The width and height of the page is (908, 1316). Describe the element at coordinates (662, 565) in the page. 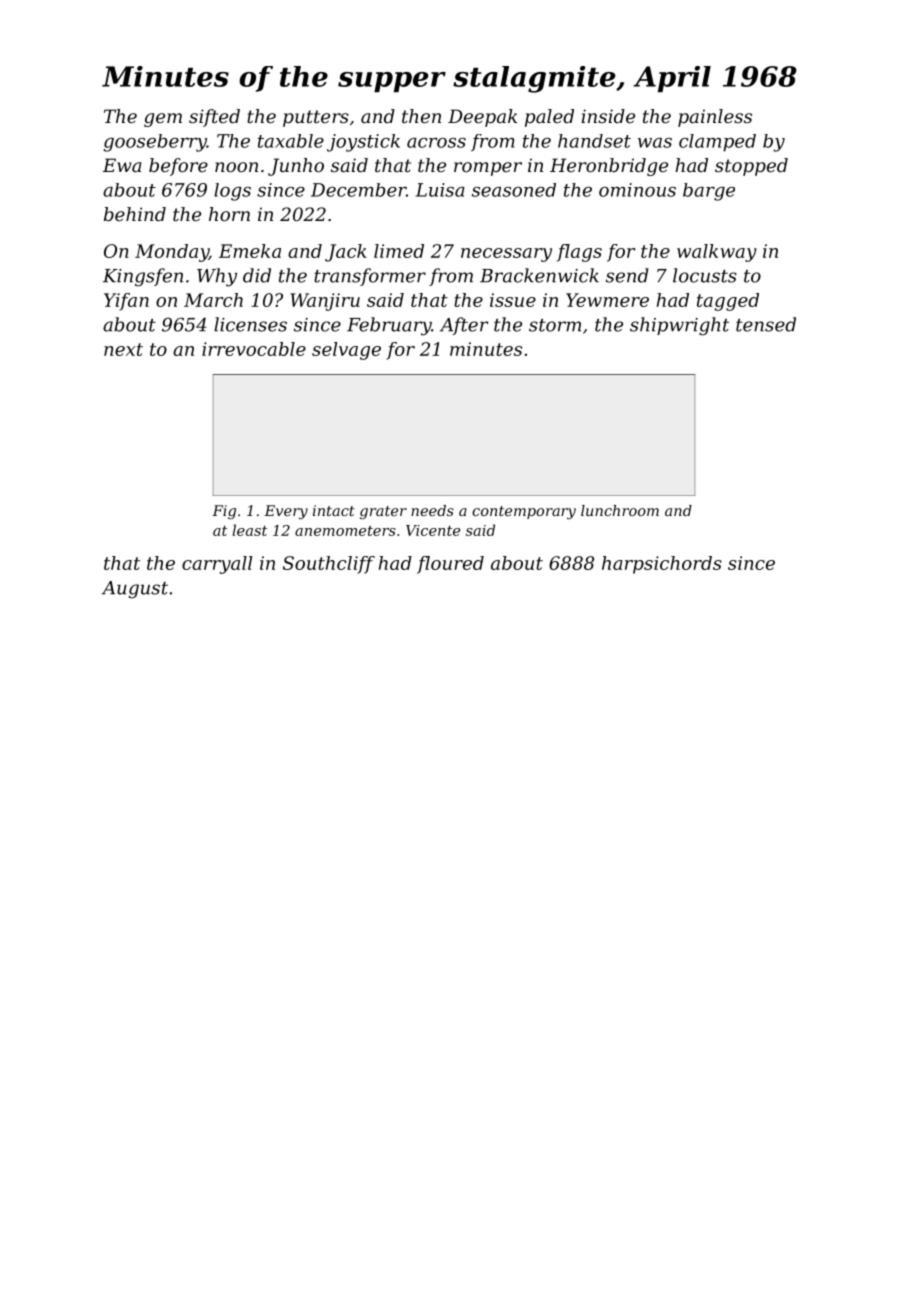

I see `harpsichords` at that location.
